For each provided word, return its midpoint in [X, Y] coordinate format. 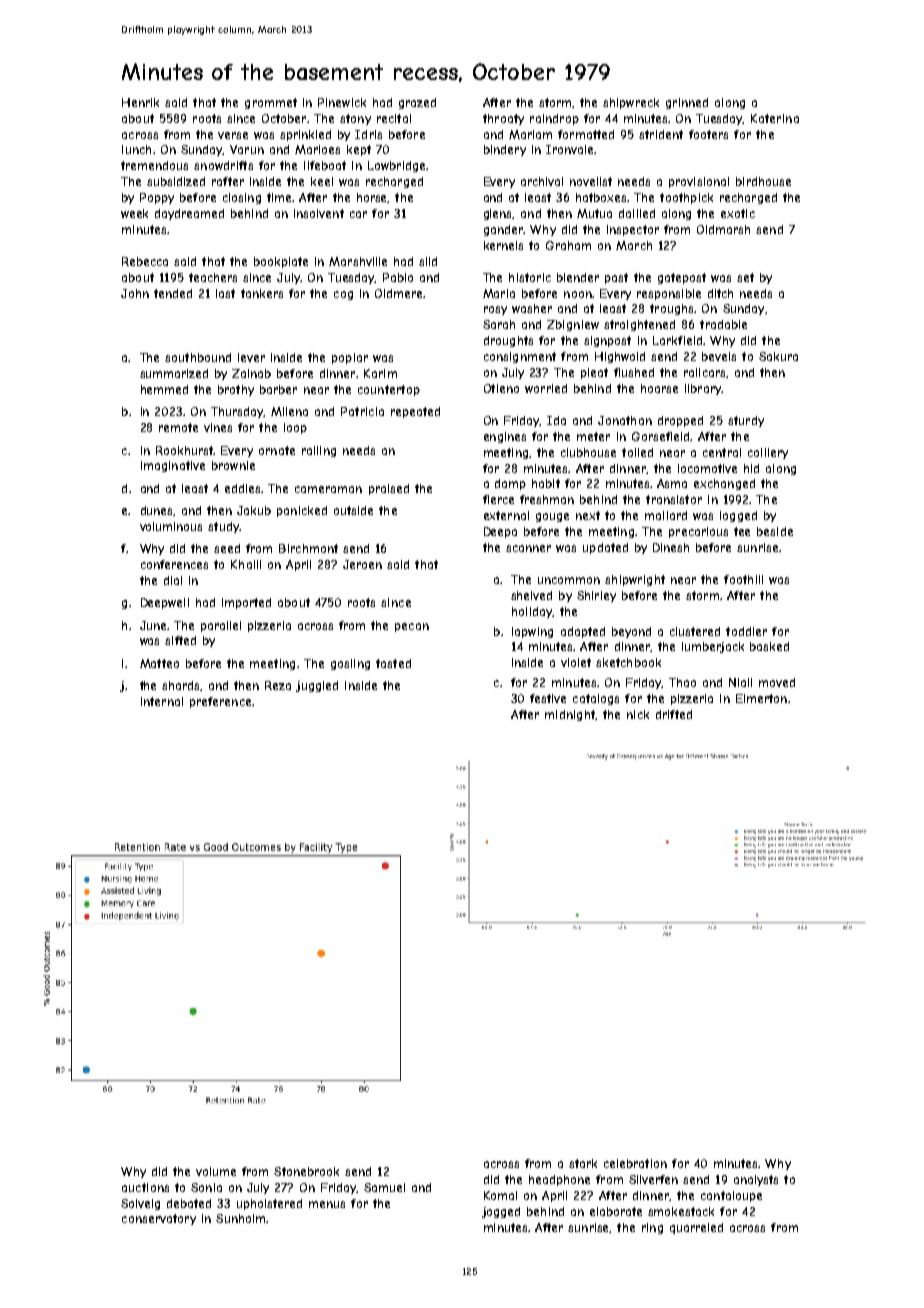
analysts [756, 1180]
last [225, 293]
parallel [221, 626]
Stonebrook [306, 1171]
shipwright [635, 580]
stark [583, 1163]
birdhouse [763, 181]
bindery [505, 150]
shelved [531, 595]
